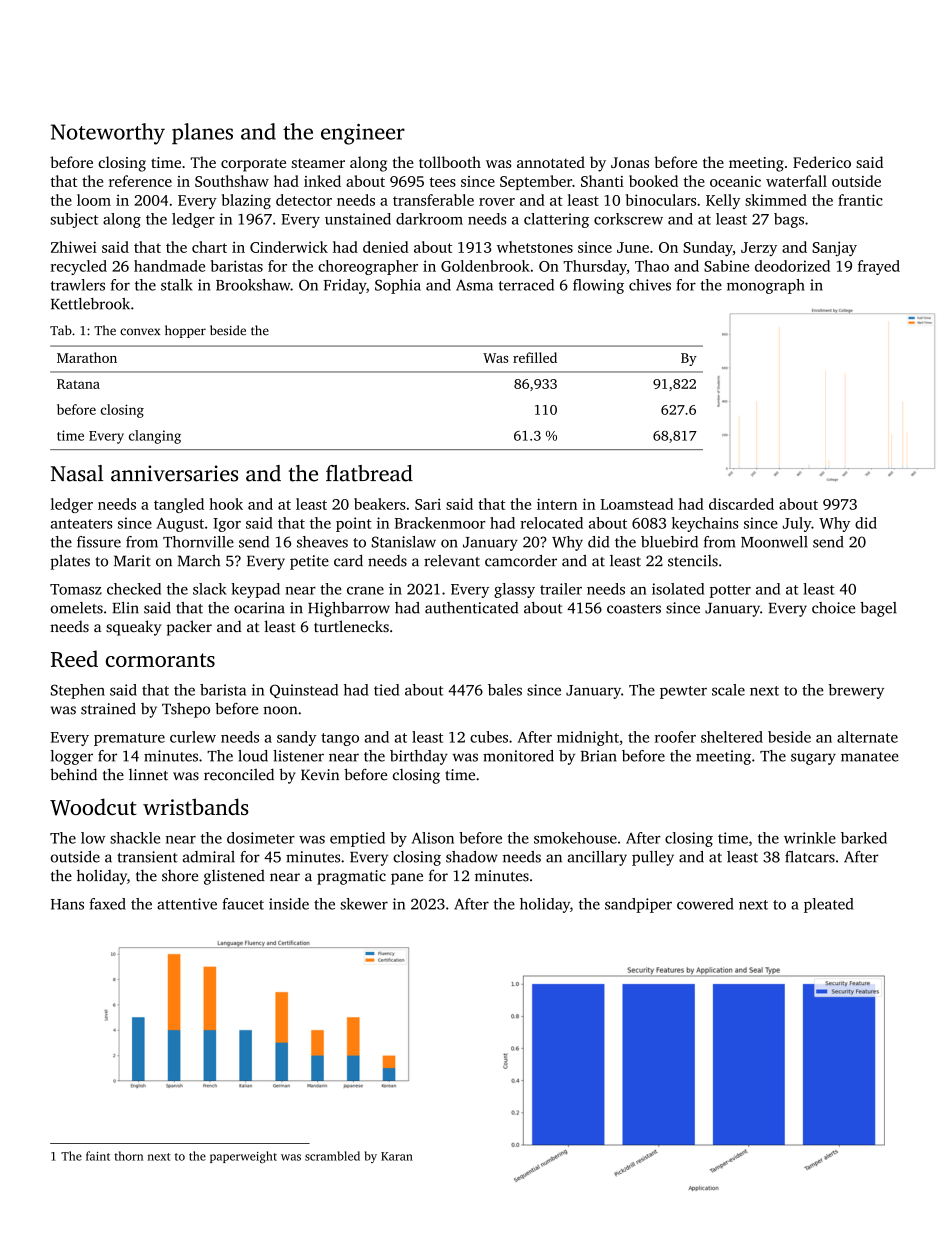 This screenshot has height=1233, width=952. What do you see at coordinates (678, 589) in the screenshot?
I see `isolated` at bounding box center [678, 589].
